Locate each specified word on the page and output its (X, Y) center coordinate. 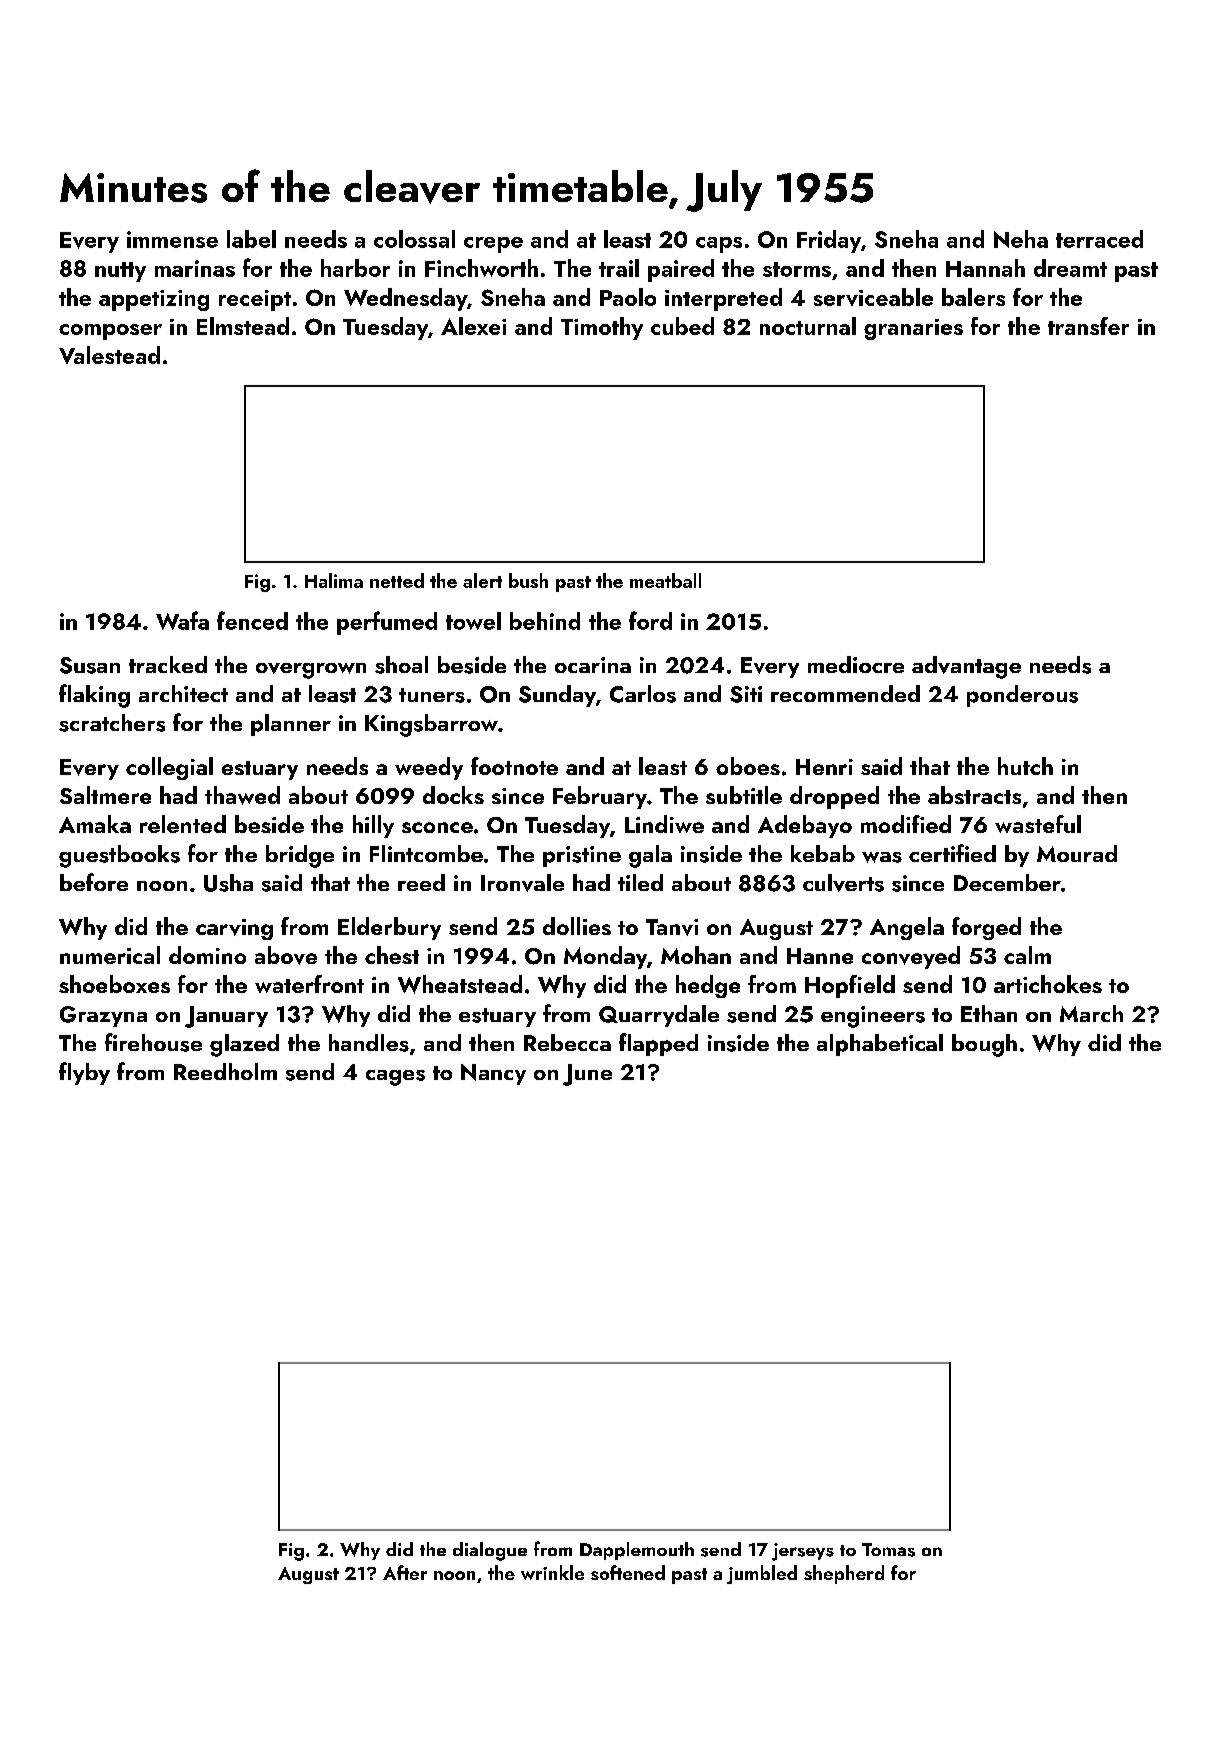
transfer (1088, 326)
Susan (90, 665)
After (405, 1572)
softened (628, 1572)
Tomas (888, 1550)
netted (397, 580)
